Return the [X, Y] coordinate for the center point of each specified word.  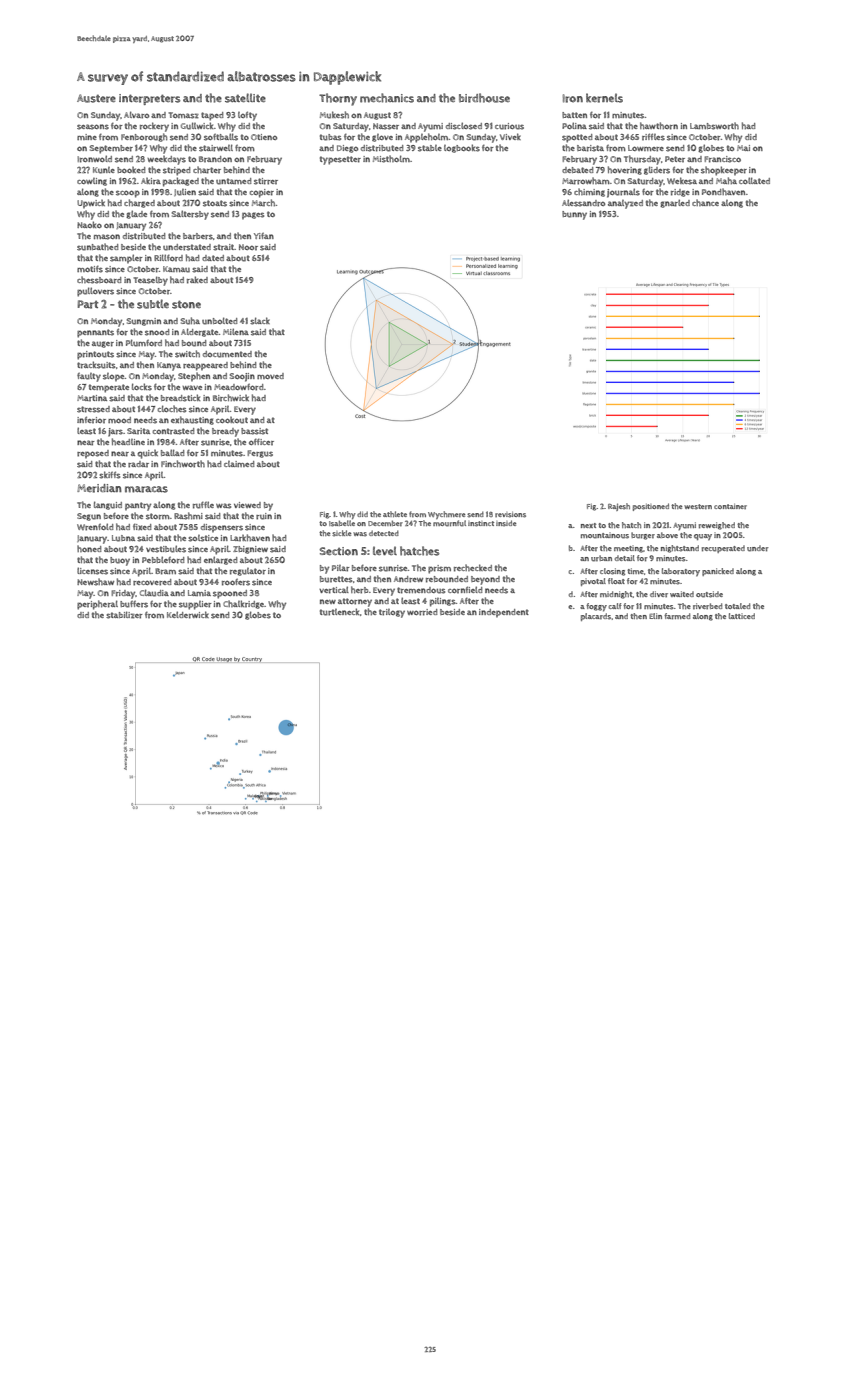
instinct [481, 524]
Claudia [154, 593]
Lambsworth [714, 126]
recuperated [723, 549]
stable [430, 148]
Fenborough [144, 137]
